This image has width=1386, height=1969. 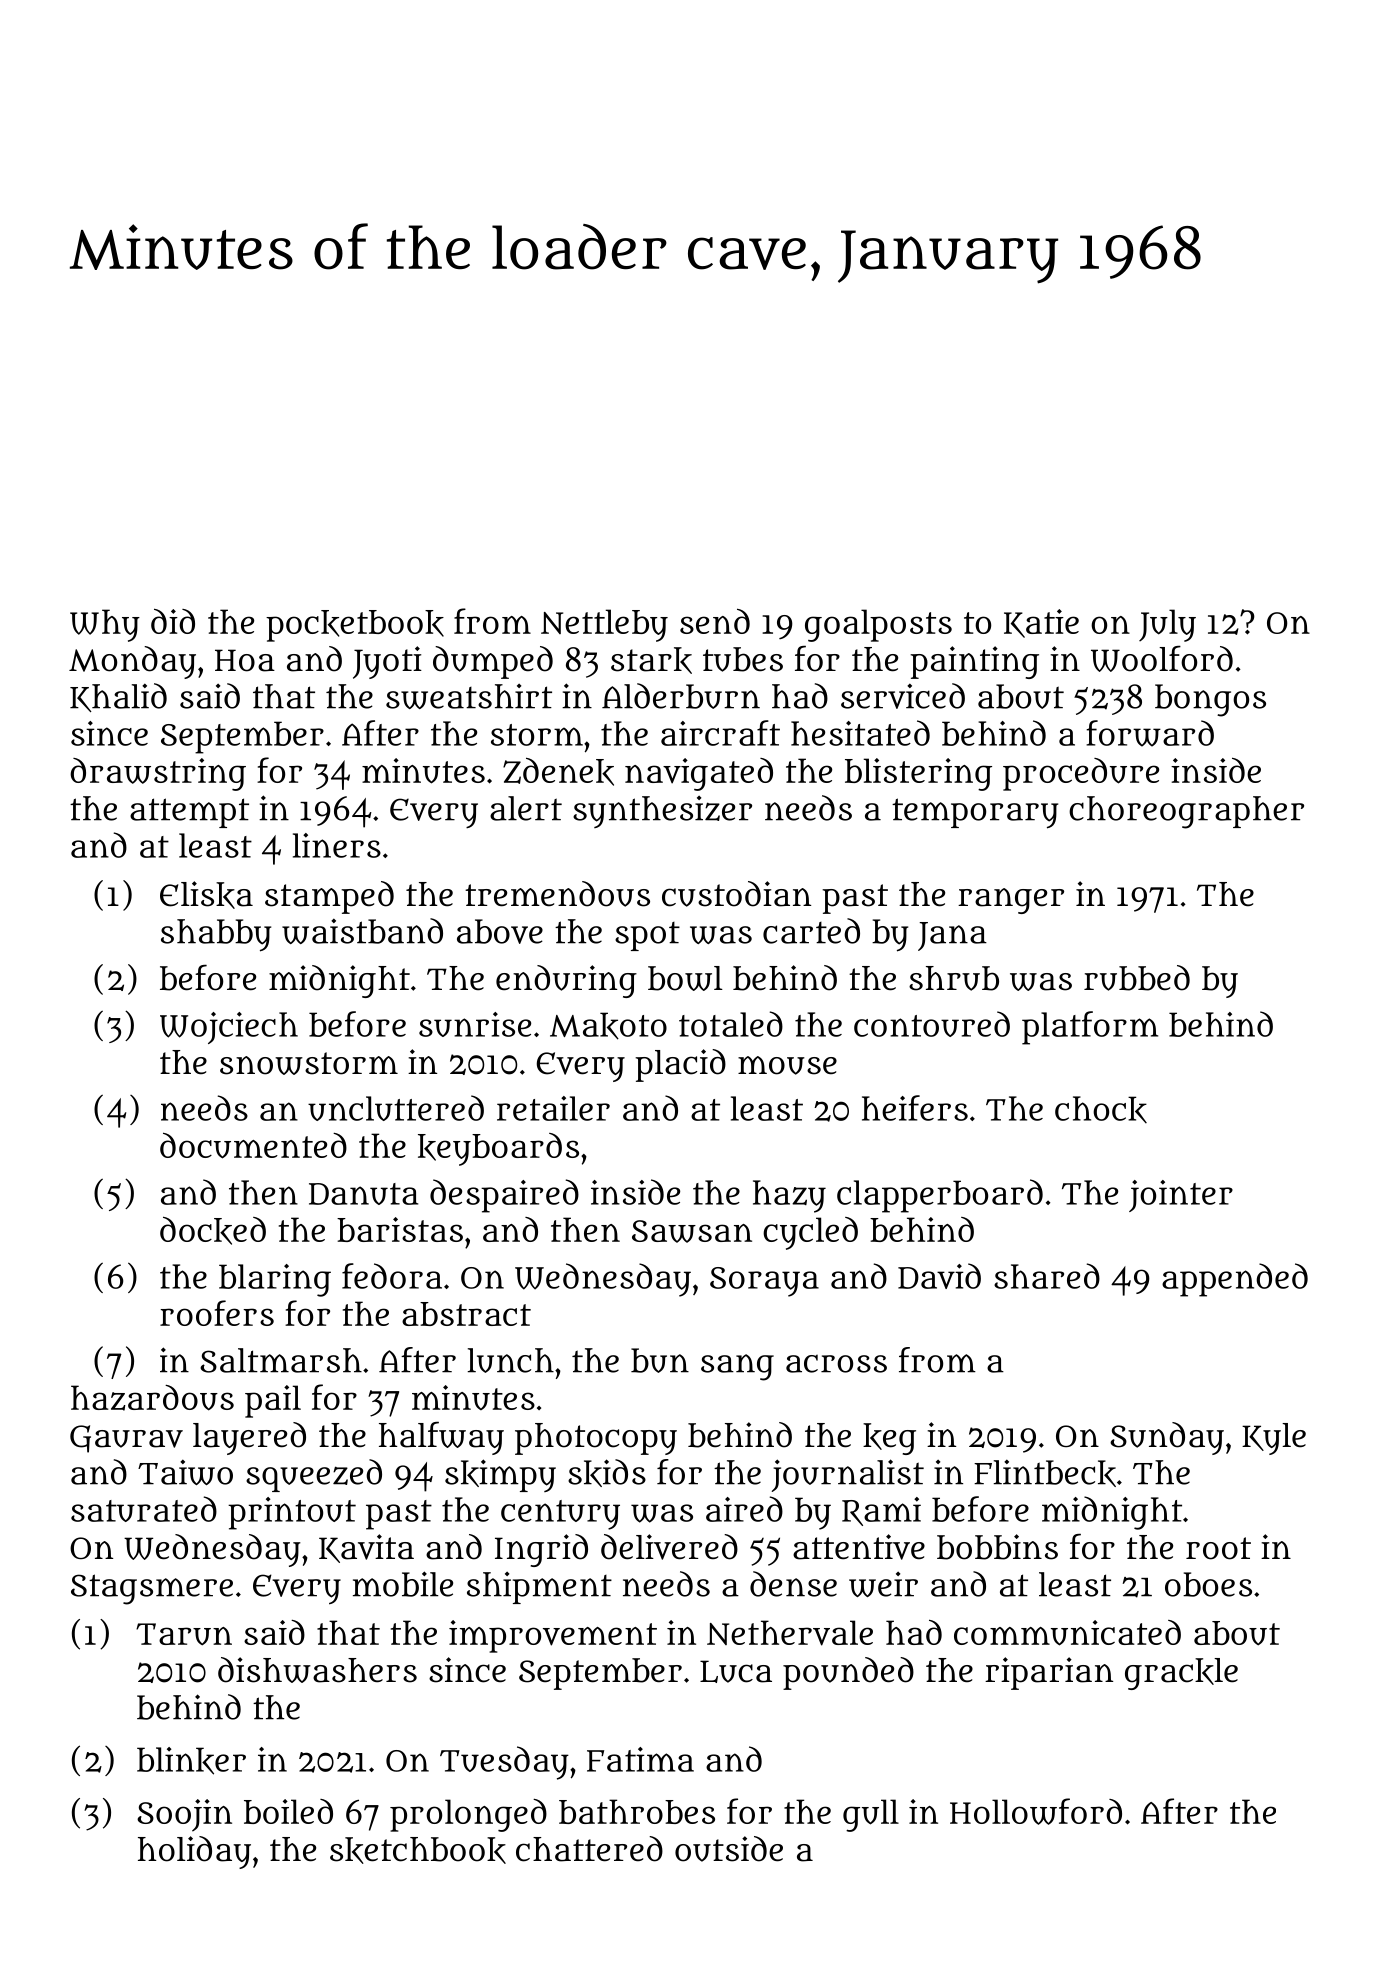 What do you see at coordinates (878, 625) in the image?
I see `goalposts` at bounding box center [878, 625].
